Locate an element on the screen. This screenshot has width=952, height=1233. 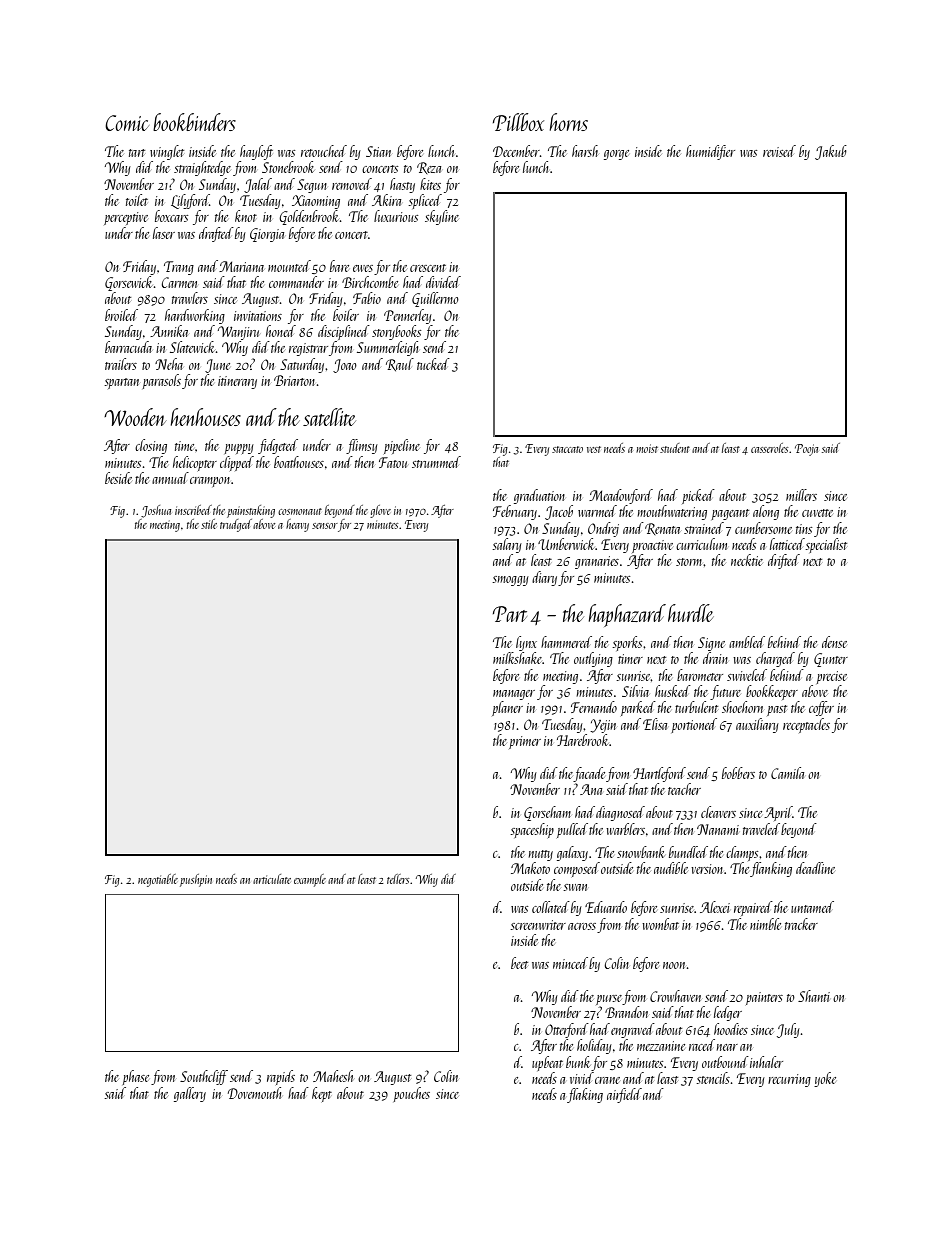
hayloft is located at coordinates (256, 152).
